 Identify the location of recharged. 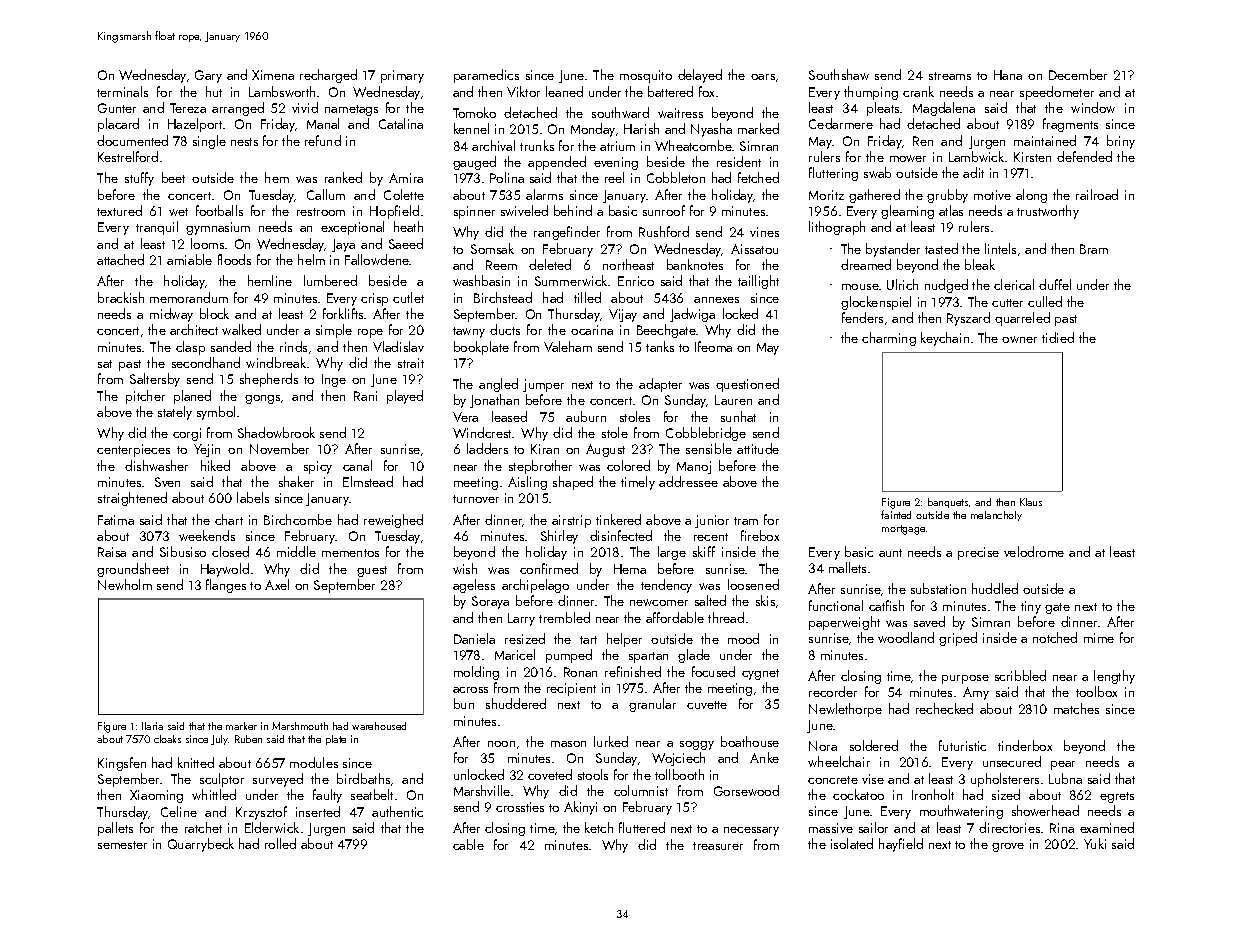
(328, 76).
